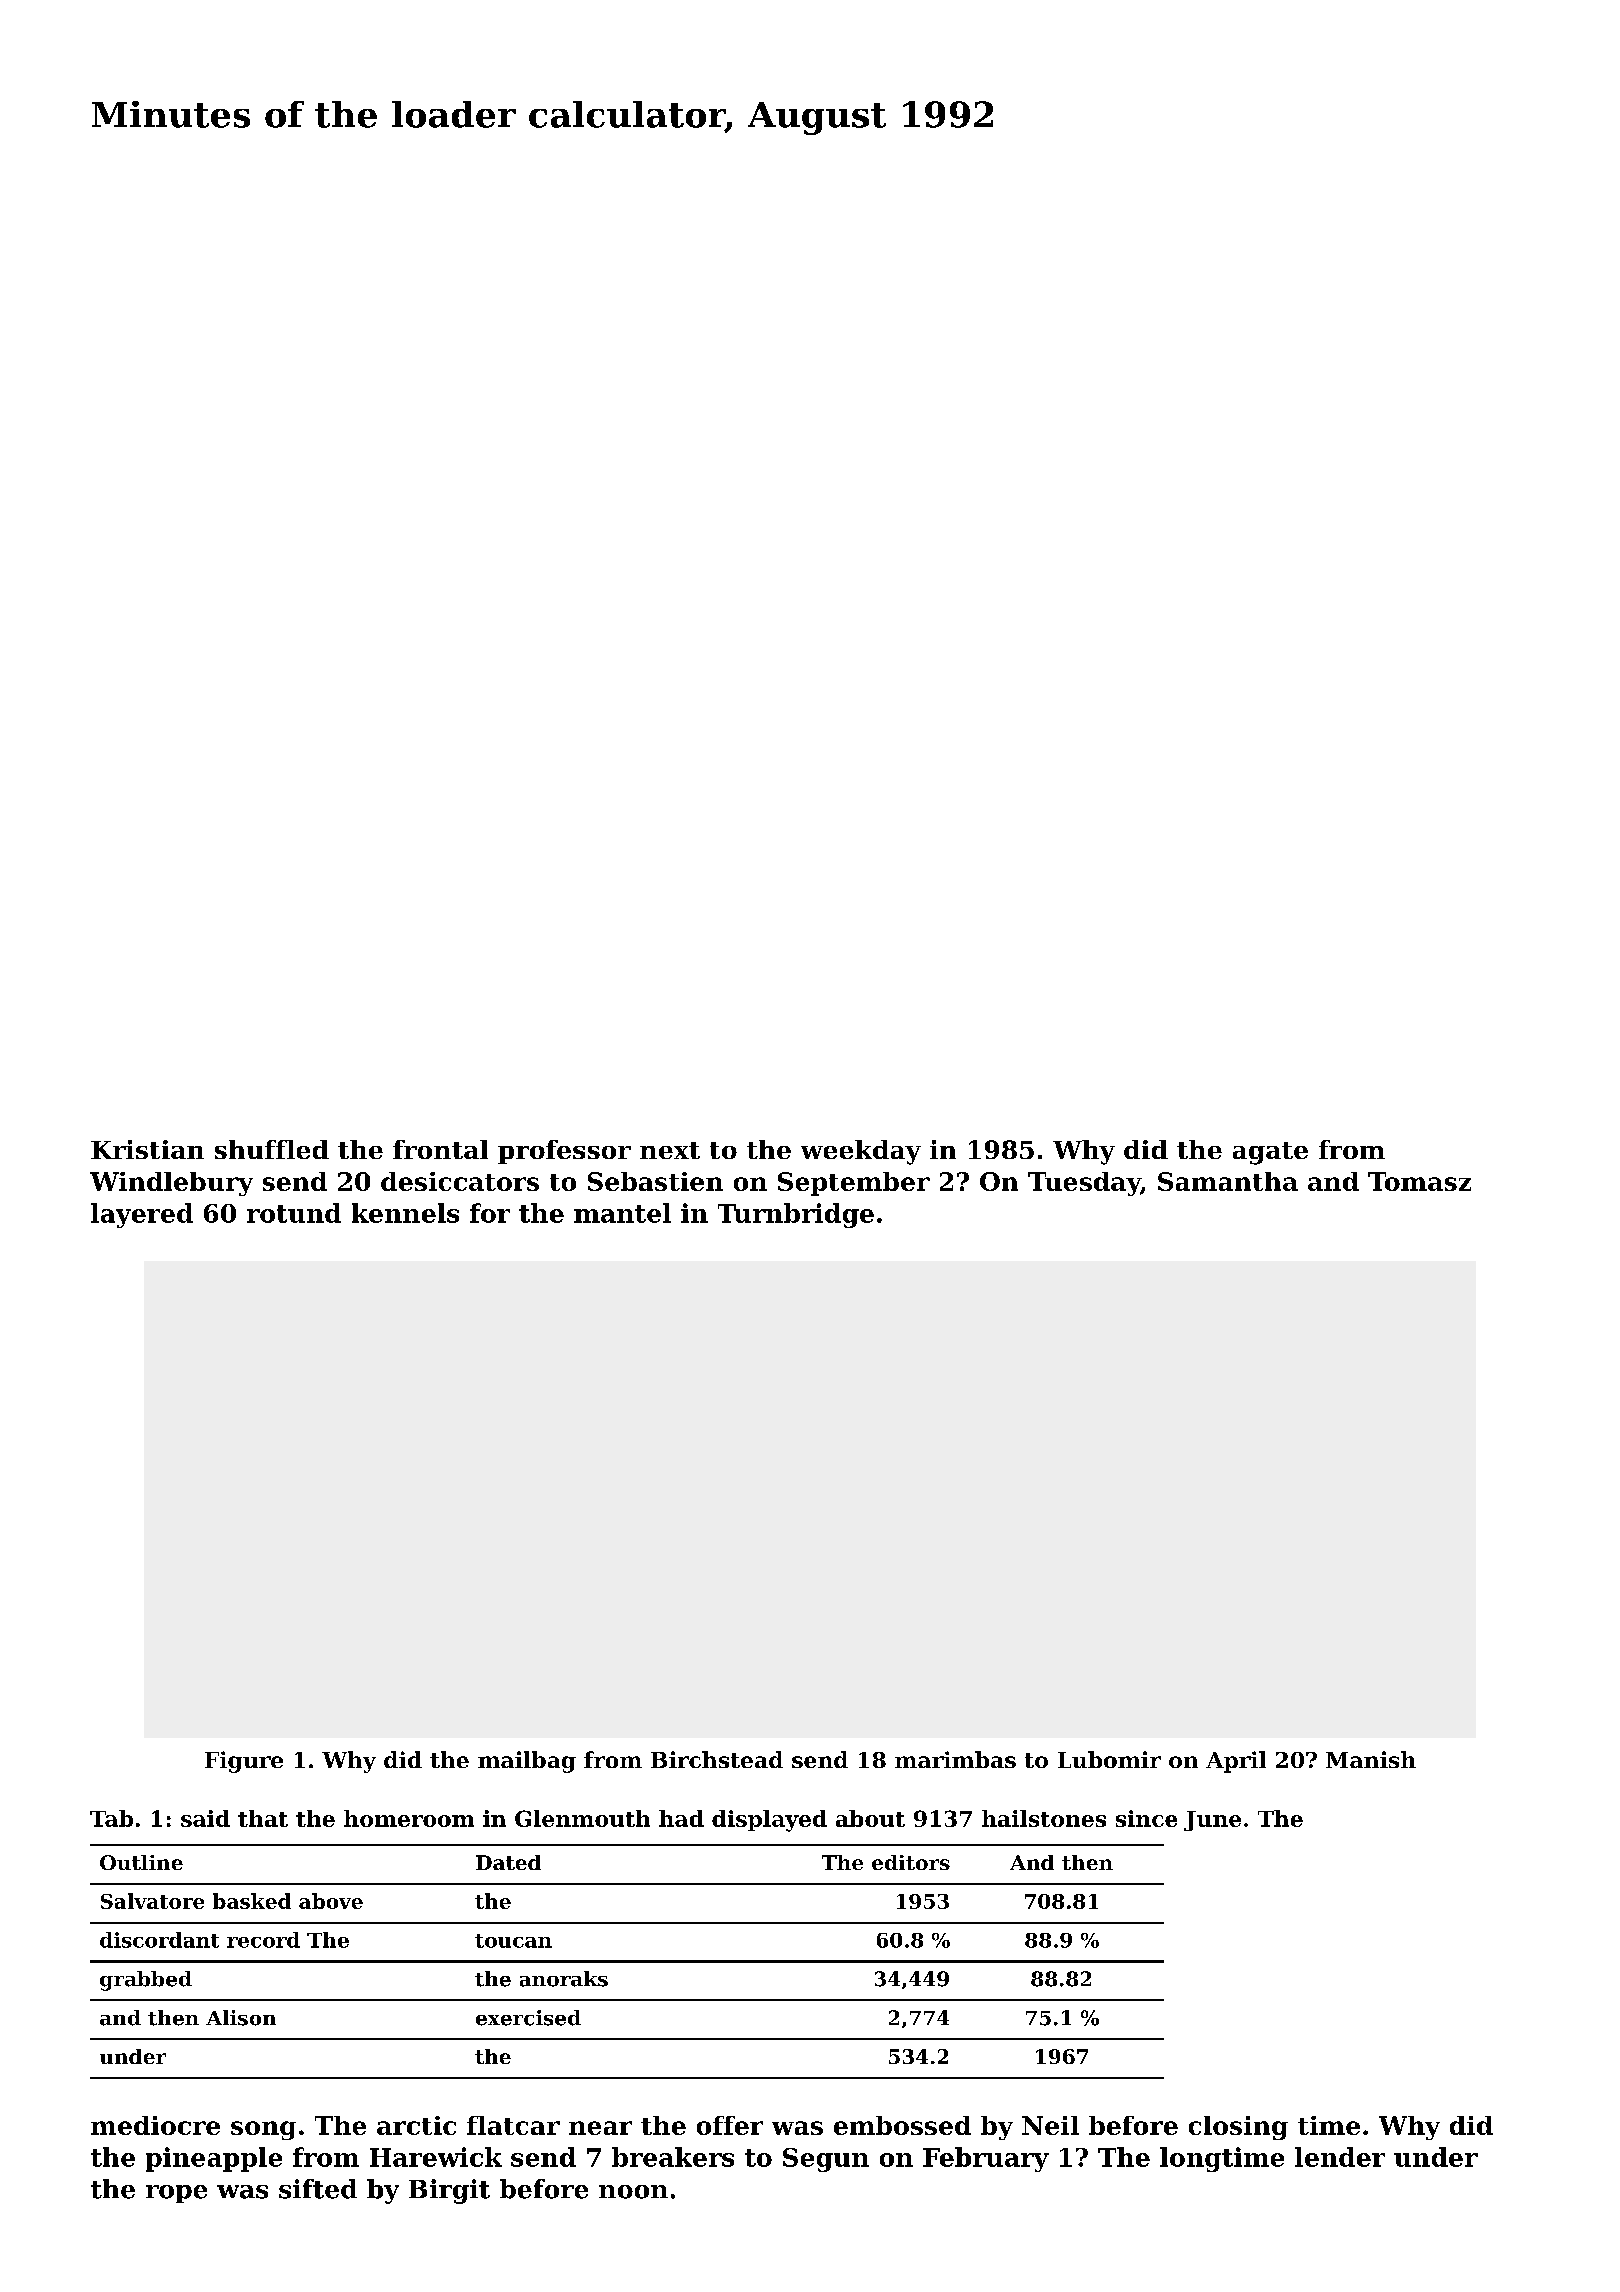 The width and height of the page is (1620, 2292). Describe the element at coordinates (1236, 1762) in the page. I see `April` at that location.
